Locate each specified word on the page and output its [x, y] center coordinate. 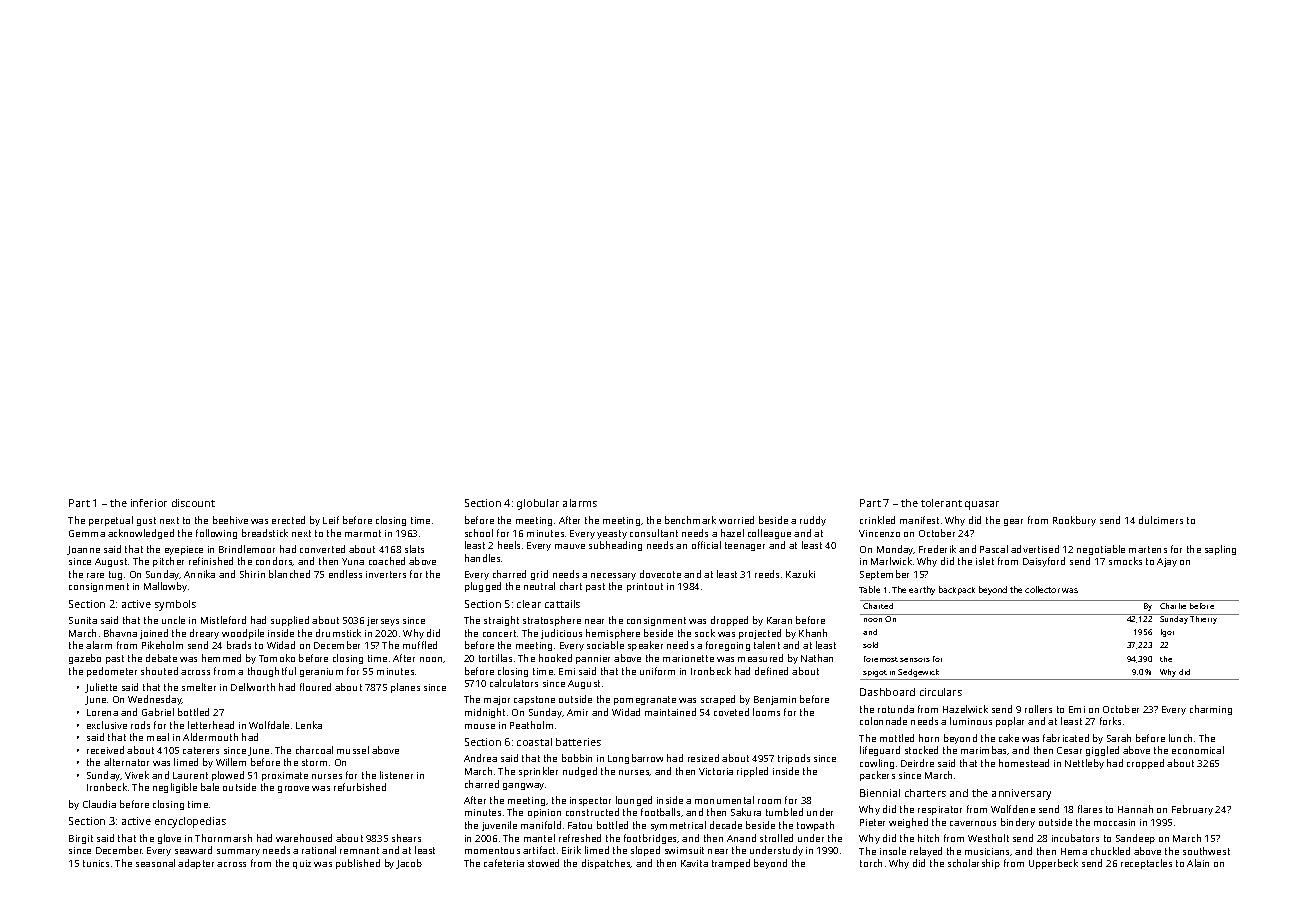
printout [645, 587]
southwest [1206, 851]
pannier [593, 659]
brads [239, 645]
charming [1211, 710]
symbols [175, 605]
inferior [149, 503]
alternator [126, 762]
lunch [1180, 738]
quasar [982, 505]
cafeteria [504, 863]
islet [985, 561]
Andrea [480, 758]
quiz [302, 864]
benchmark [690, 520]
